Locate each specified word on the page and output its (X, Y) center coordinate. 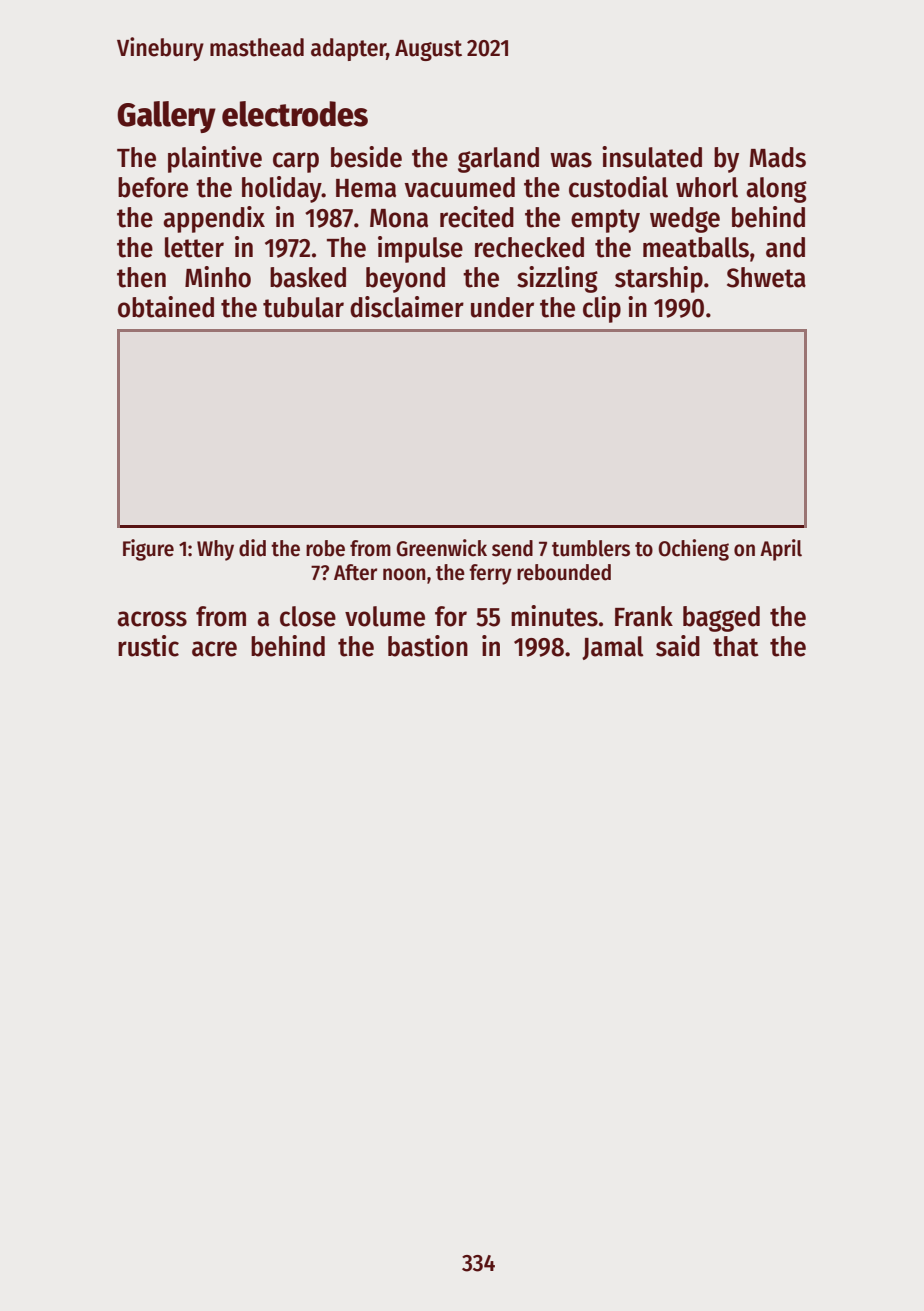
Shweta (766, 277)
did (252, 548)
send (512, 548)
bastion (428, 646)
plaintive (215, 159)
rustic (148, 646)
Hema (366, 188)
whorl (707, 187)
